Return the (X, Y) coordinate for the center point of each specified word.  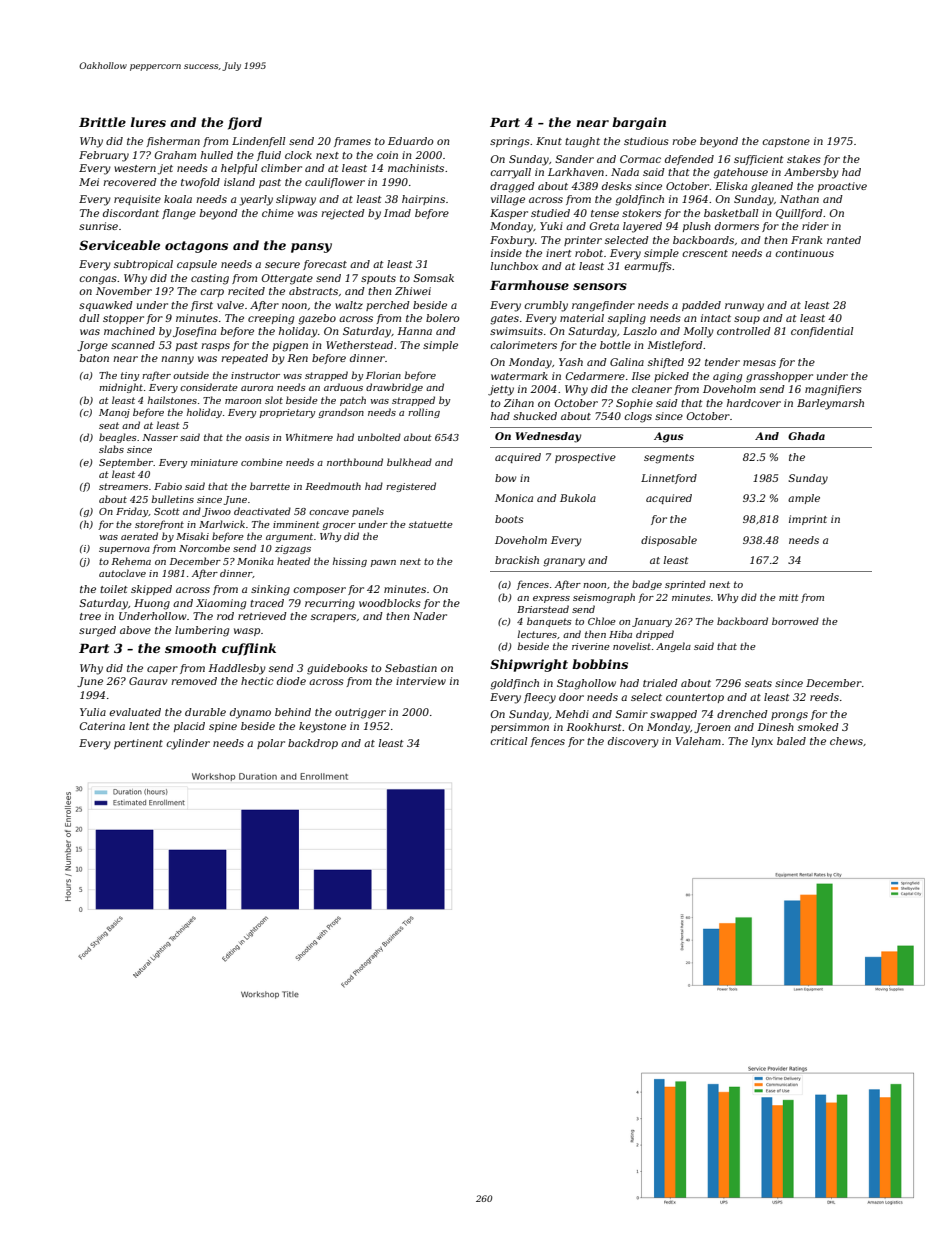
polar (271, 744)
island (239, 182)
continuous (804, 253)
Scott (167, 511)
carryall (510, 173)
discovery (633, 742)
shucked (535, 416)
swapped (673, 715)
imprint (808, 520)
